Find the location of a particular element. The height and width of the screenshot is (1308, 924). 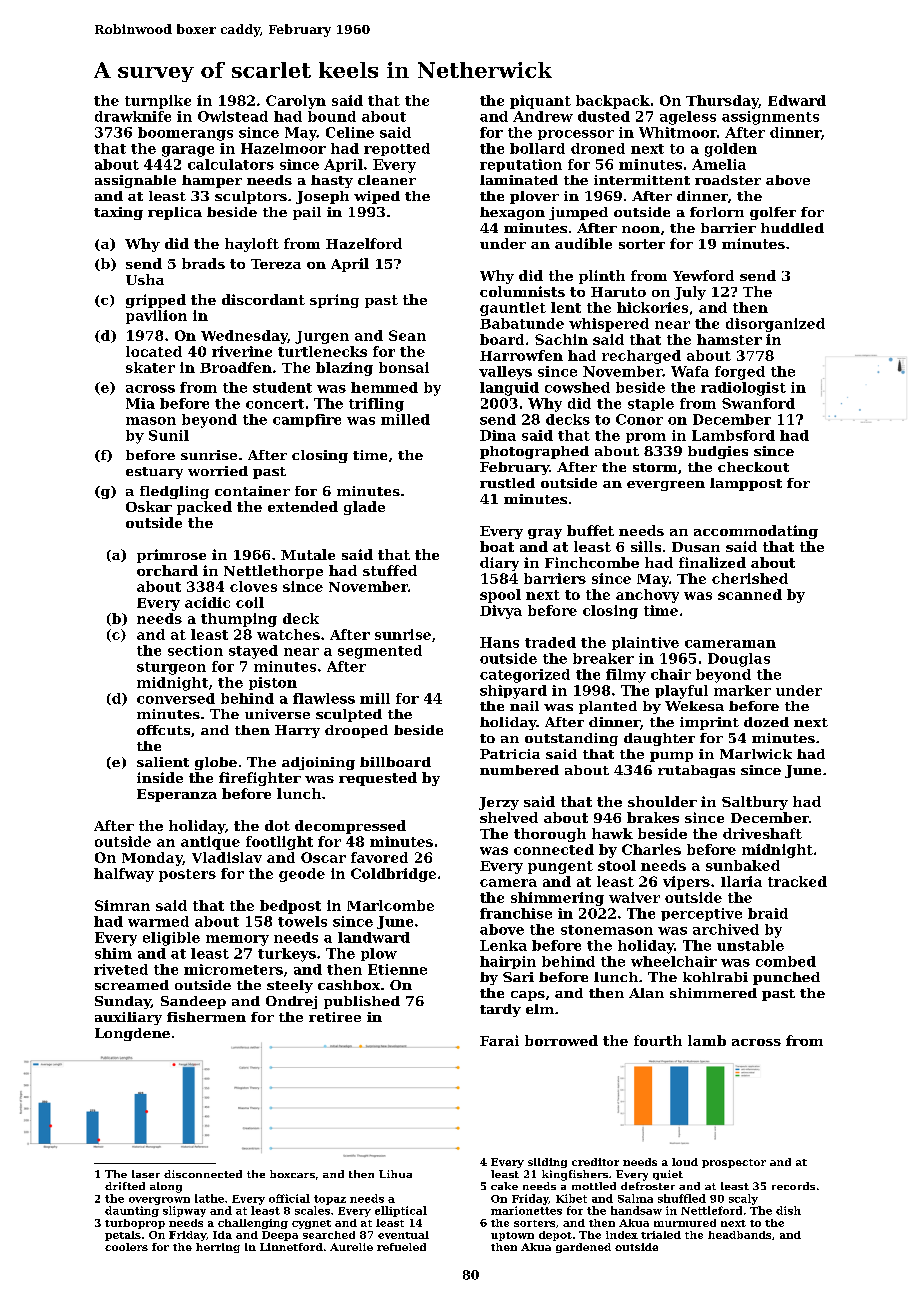

shuffled is located at coordinates (682, 1198).
